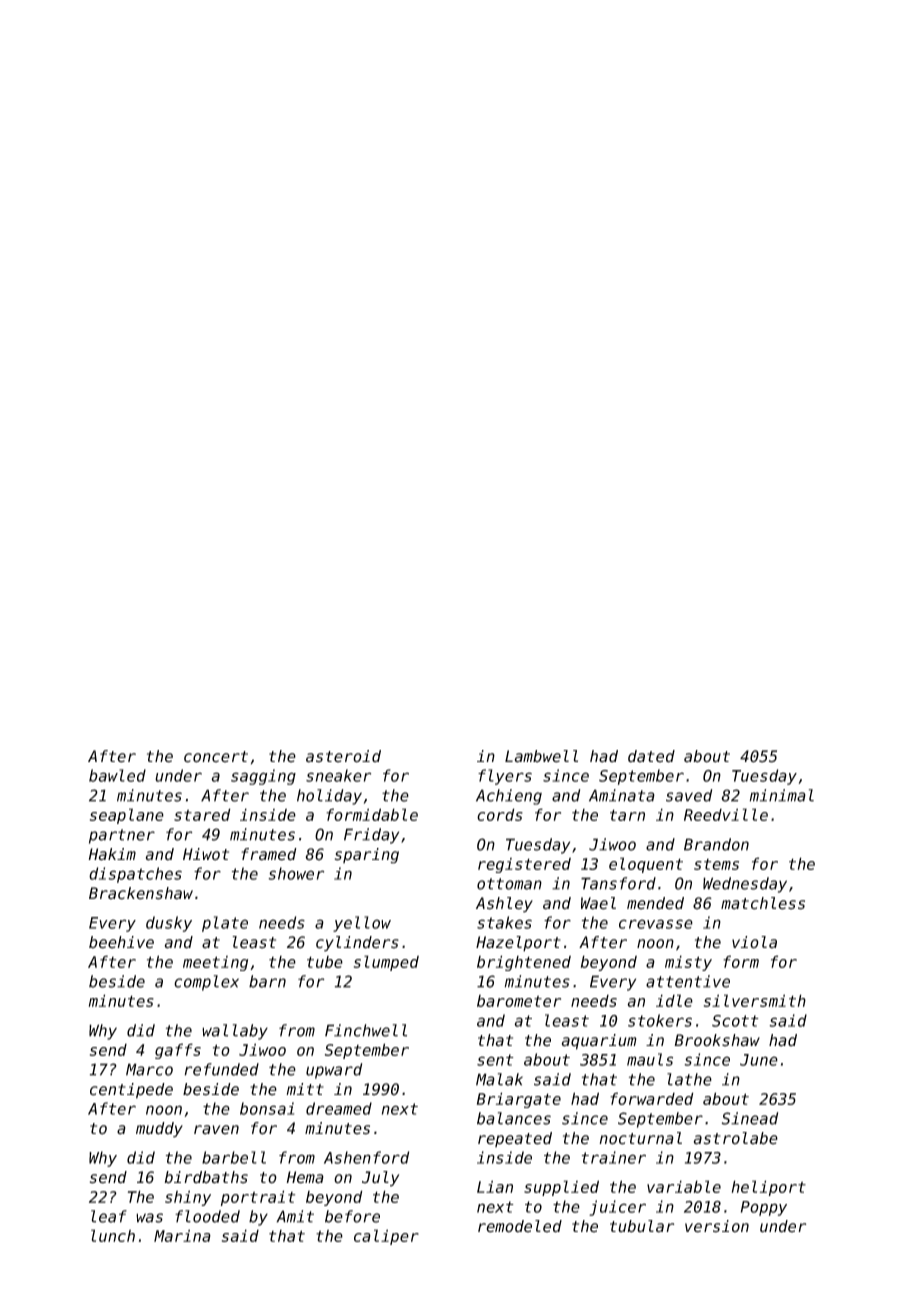 The width and height of the document is (908, 1316). What do you see at coordinates (651, 756) in the document?
I see `dated` at bounding box center [651, 756].
